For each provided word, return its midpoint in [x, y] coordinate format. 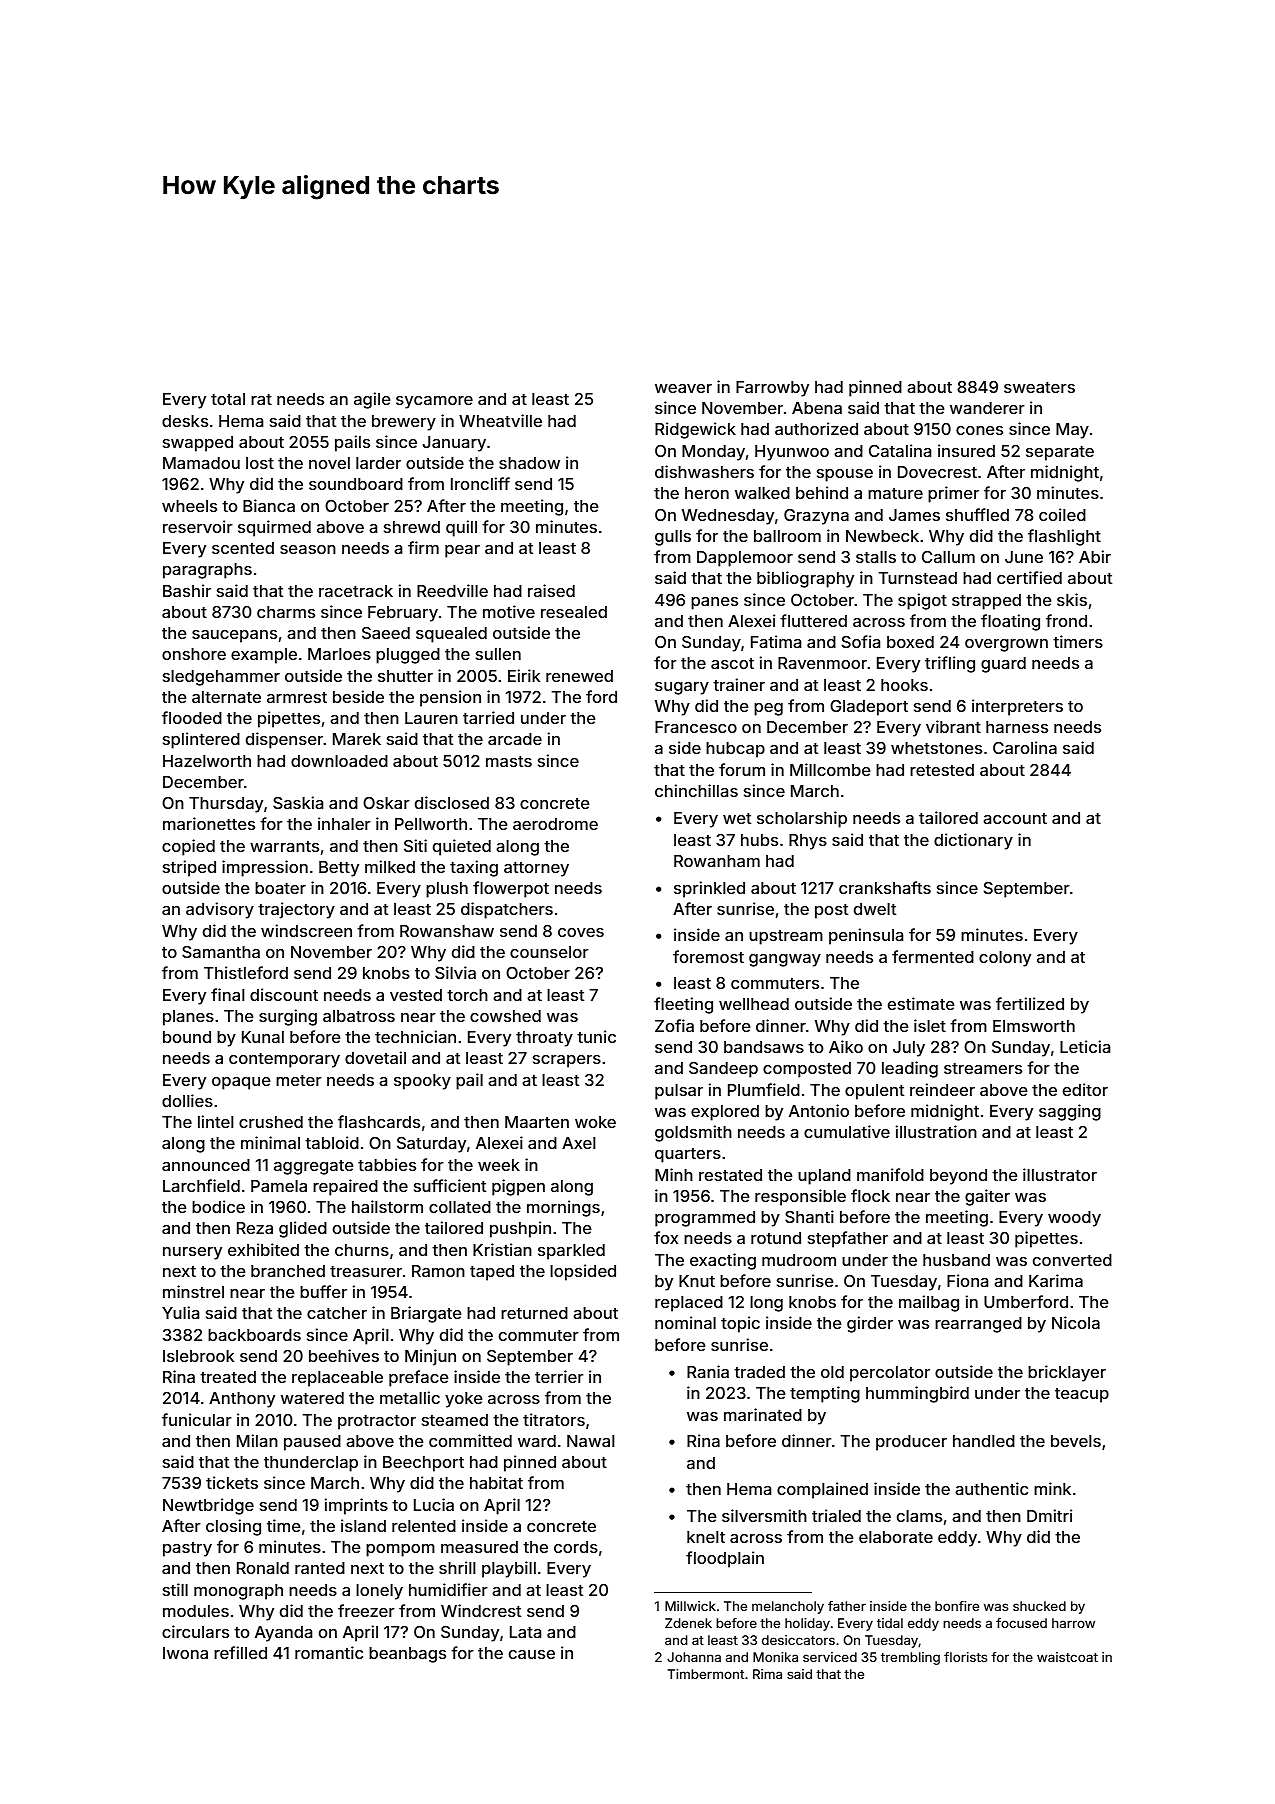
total [228, 399]
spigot [922, 601]
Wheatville [500, 420]
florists [965, 1657]
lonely [379, 1592]
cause [532, 1654]
